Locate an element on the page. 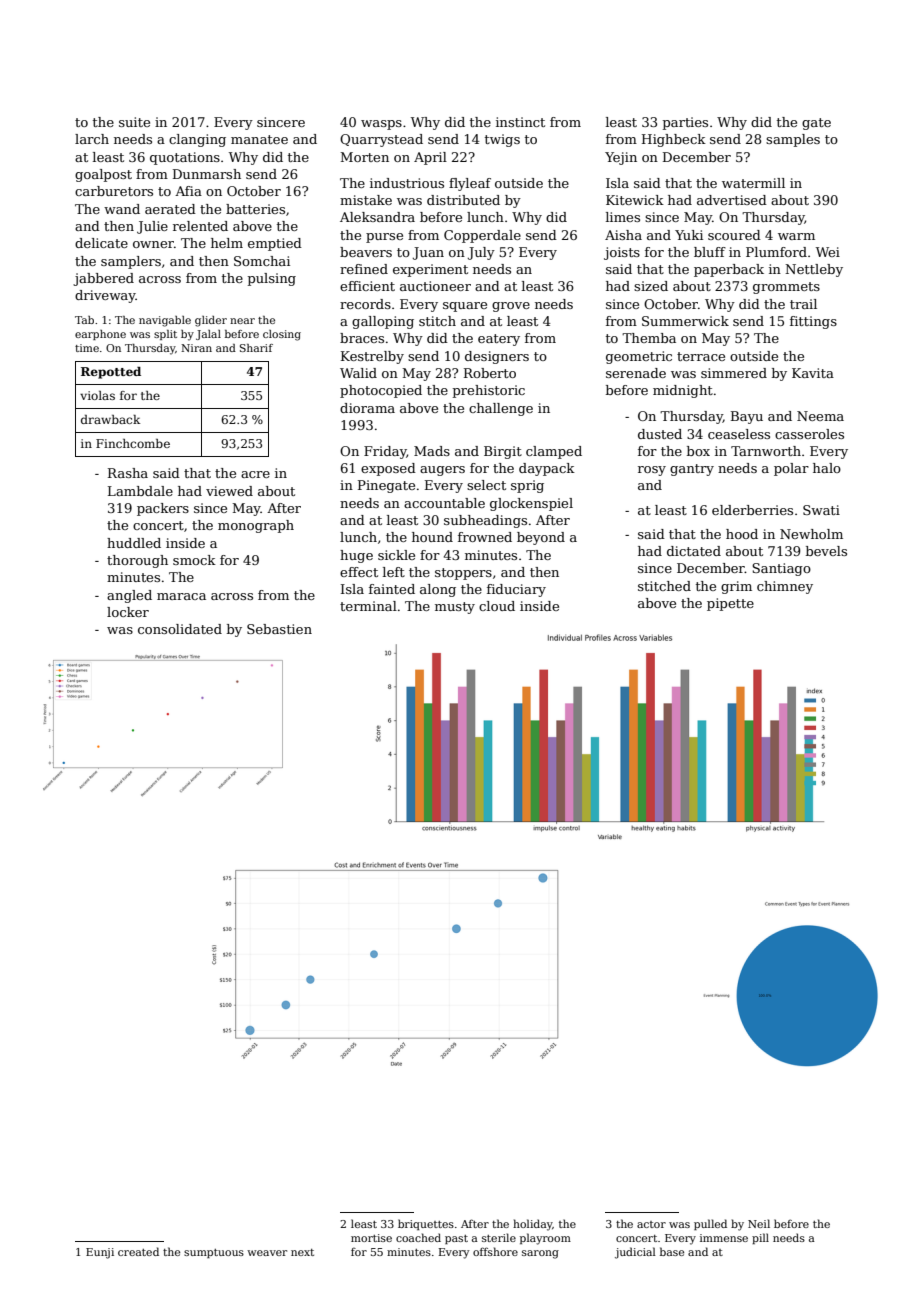 The width and height of the page is (924, 1308). challenge is located at coordinates (501, 409).
